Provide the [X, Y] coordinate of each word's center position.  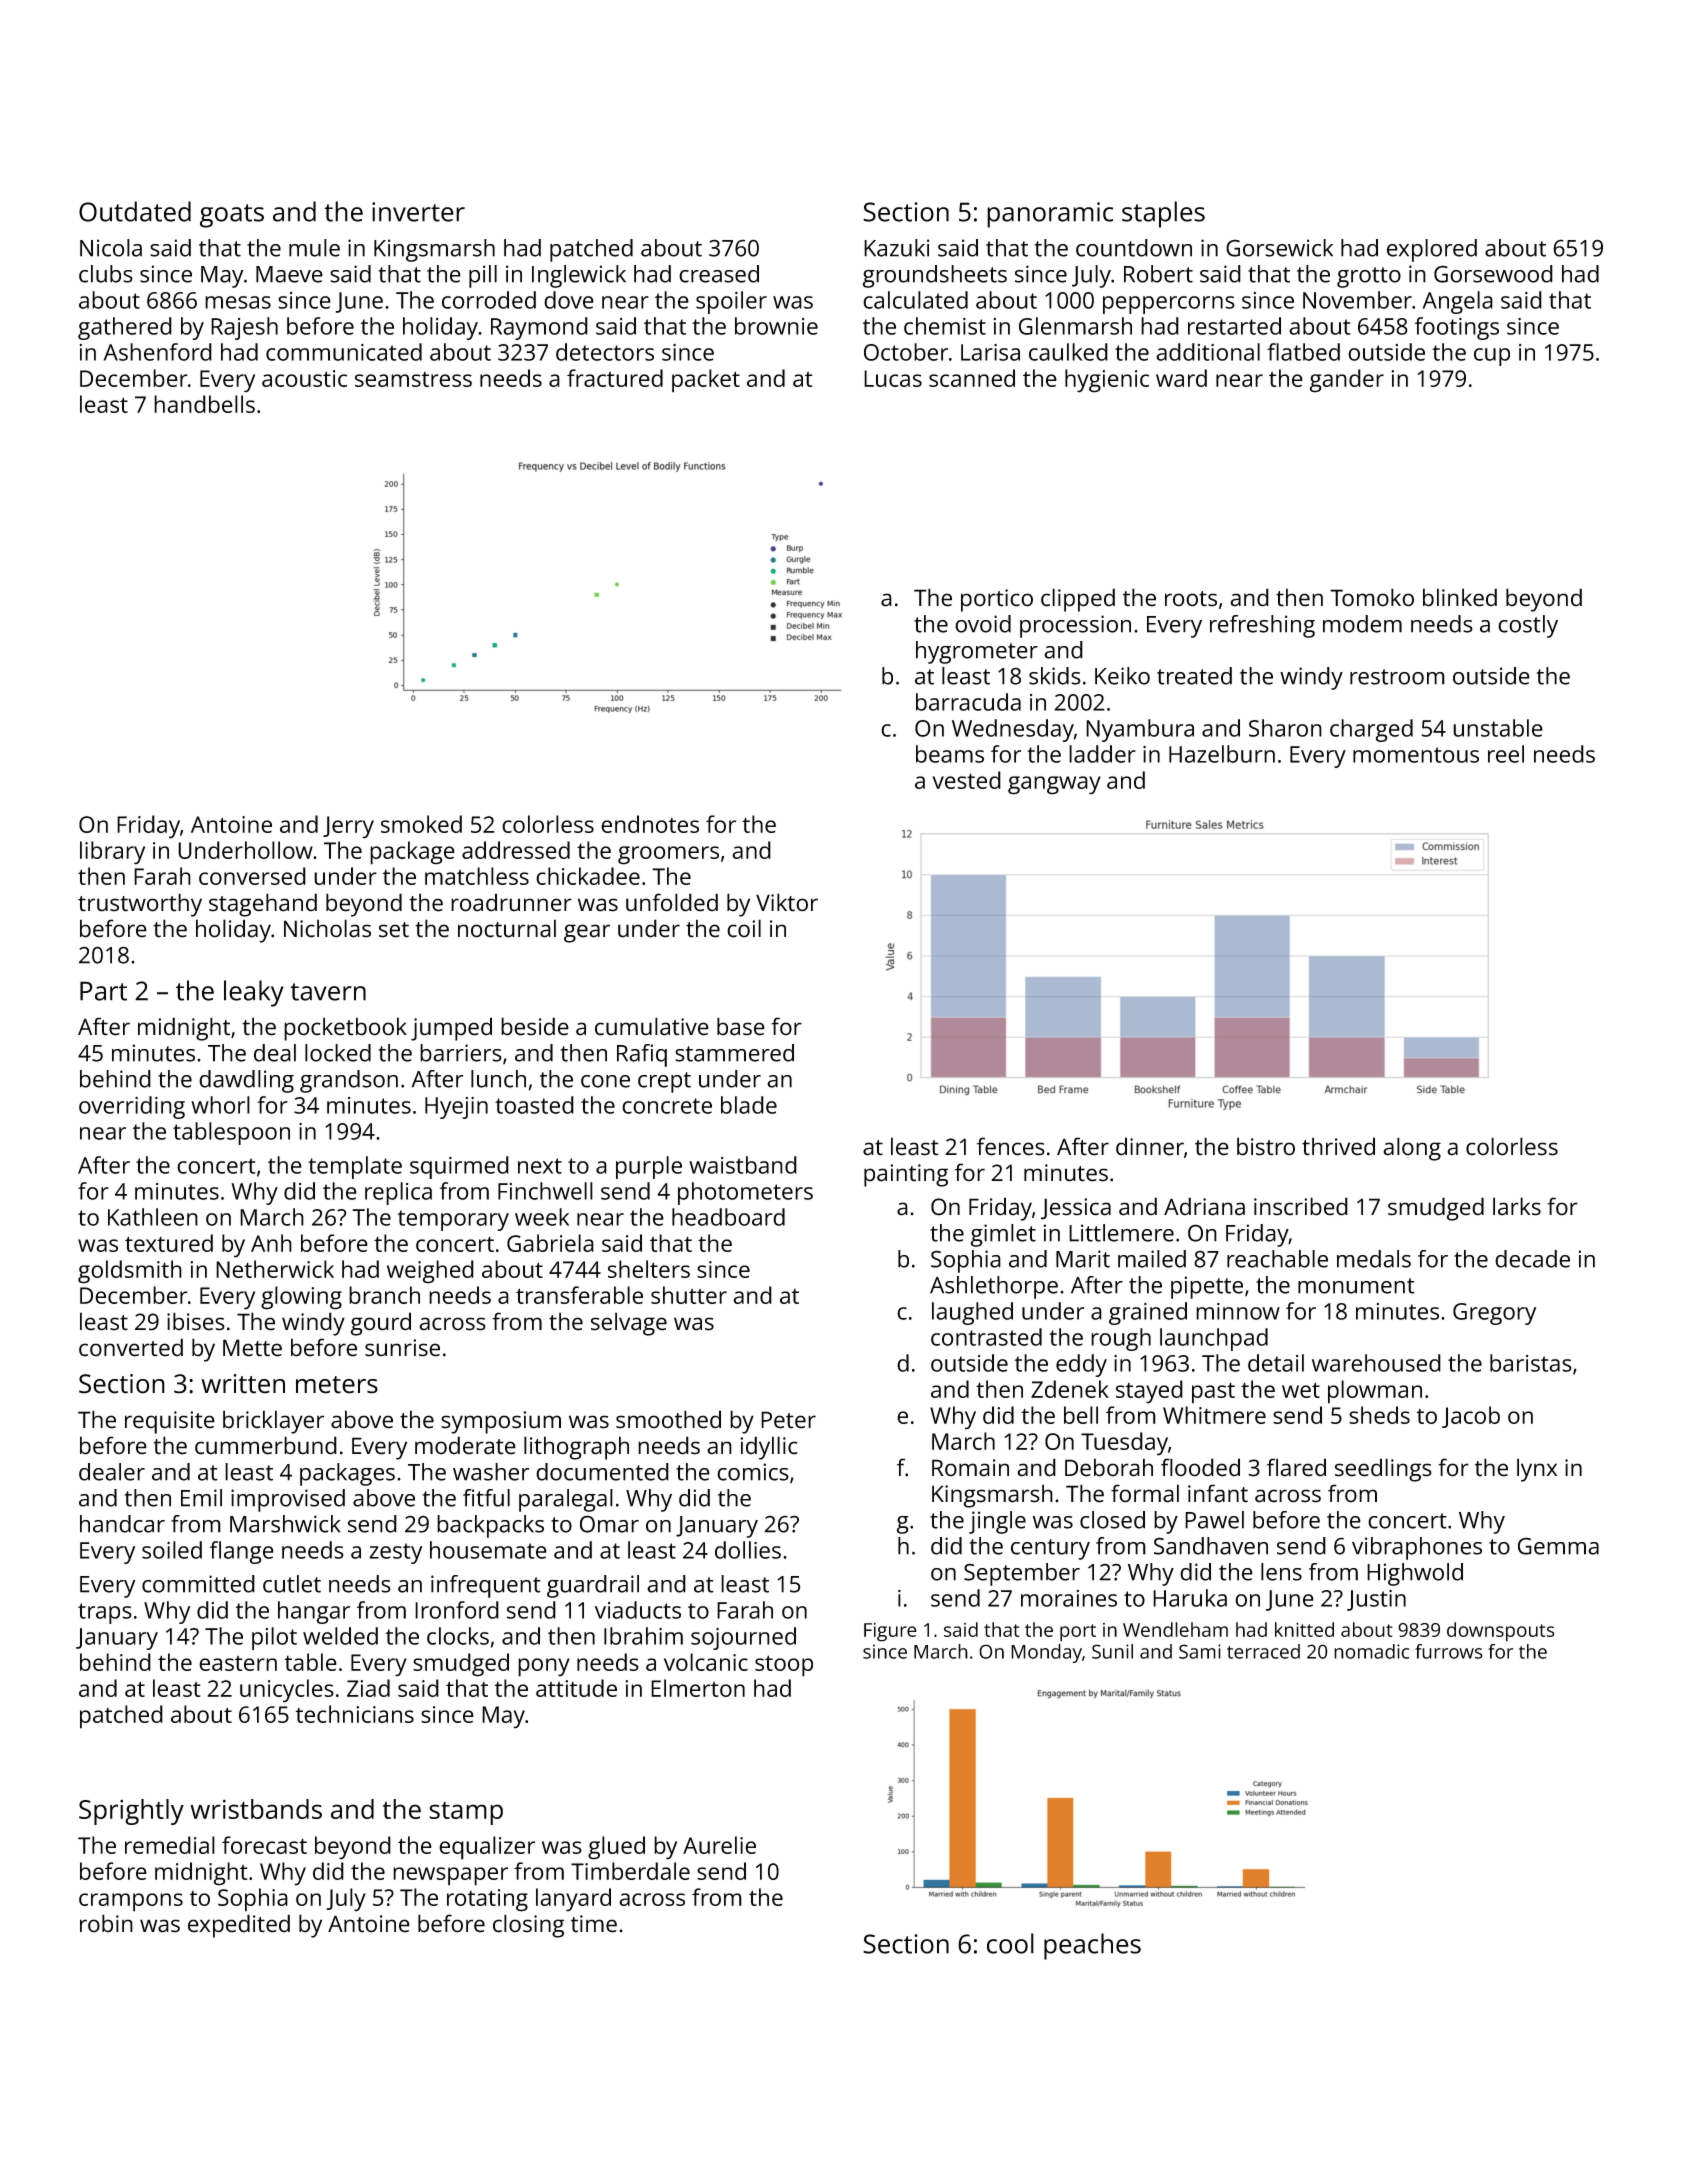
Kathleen [153, 1217]
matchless [477, 876]
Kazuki [896, 248]
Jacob [1471, 1417]
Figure [890, 1632]
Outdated [135, 211]
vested [966, 780]
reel [1506, 754]
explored [1432, 250]
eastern [238, 1663]
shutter [689, 1295]
